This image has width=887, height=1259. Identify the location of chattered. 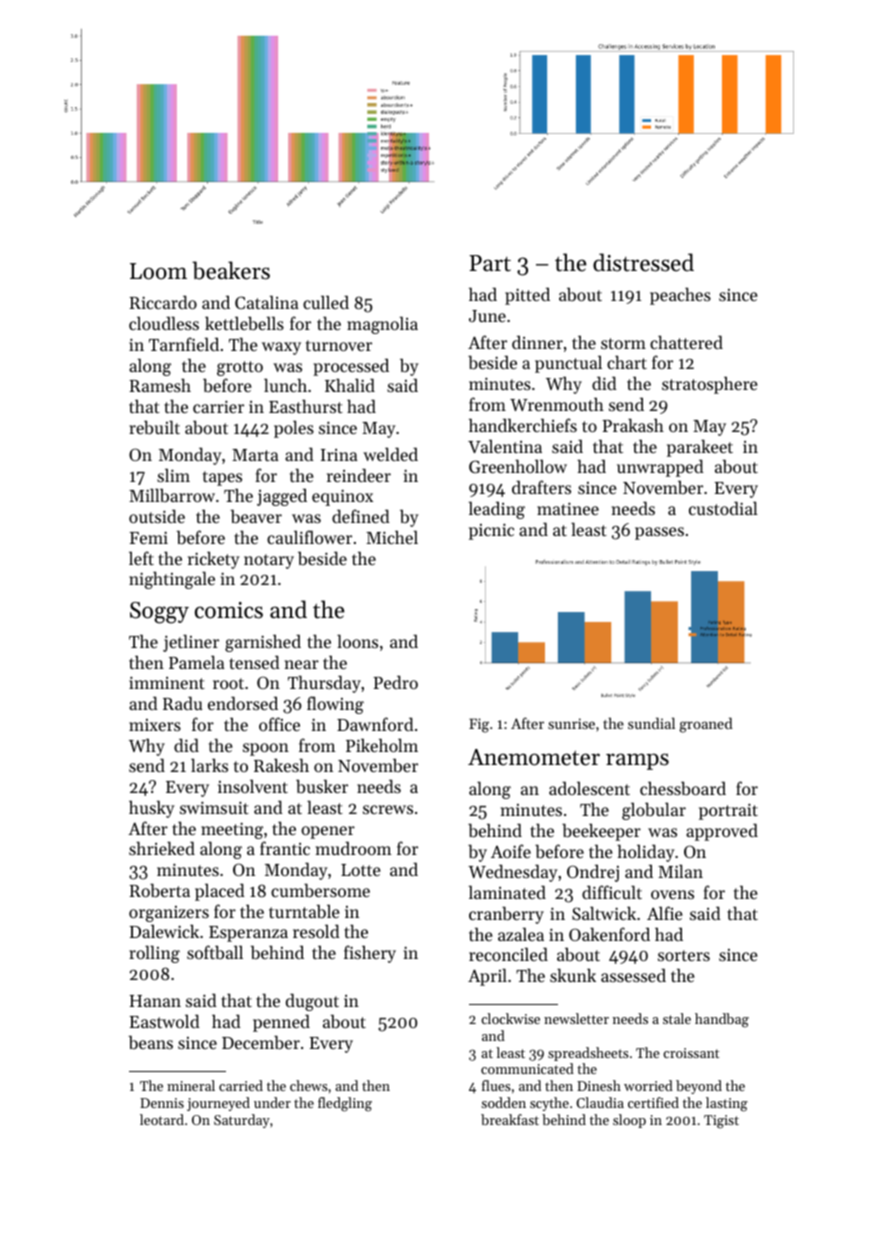
(686, 342).
